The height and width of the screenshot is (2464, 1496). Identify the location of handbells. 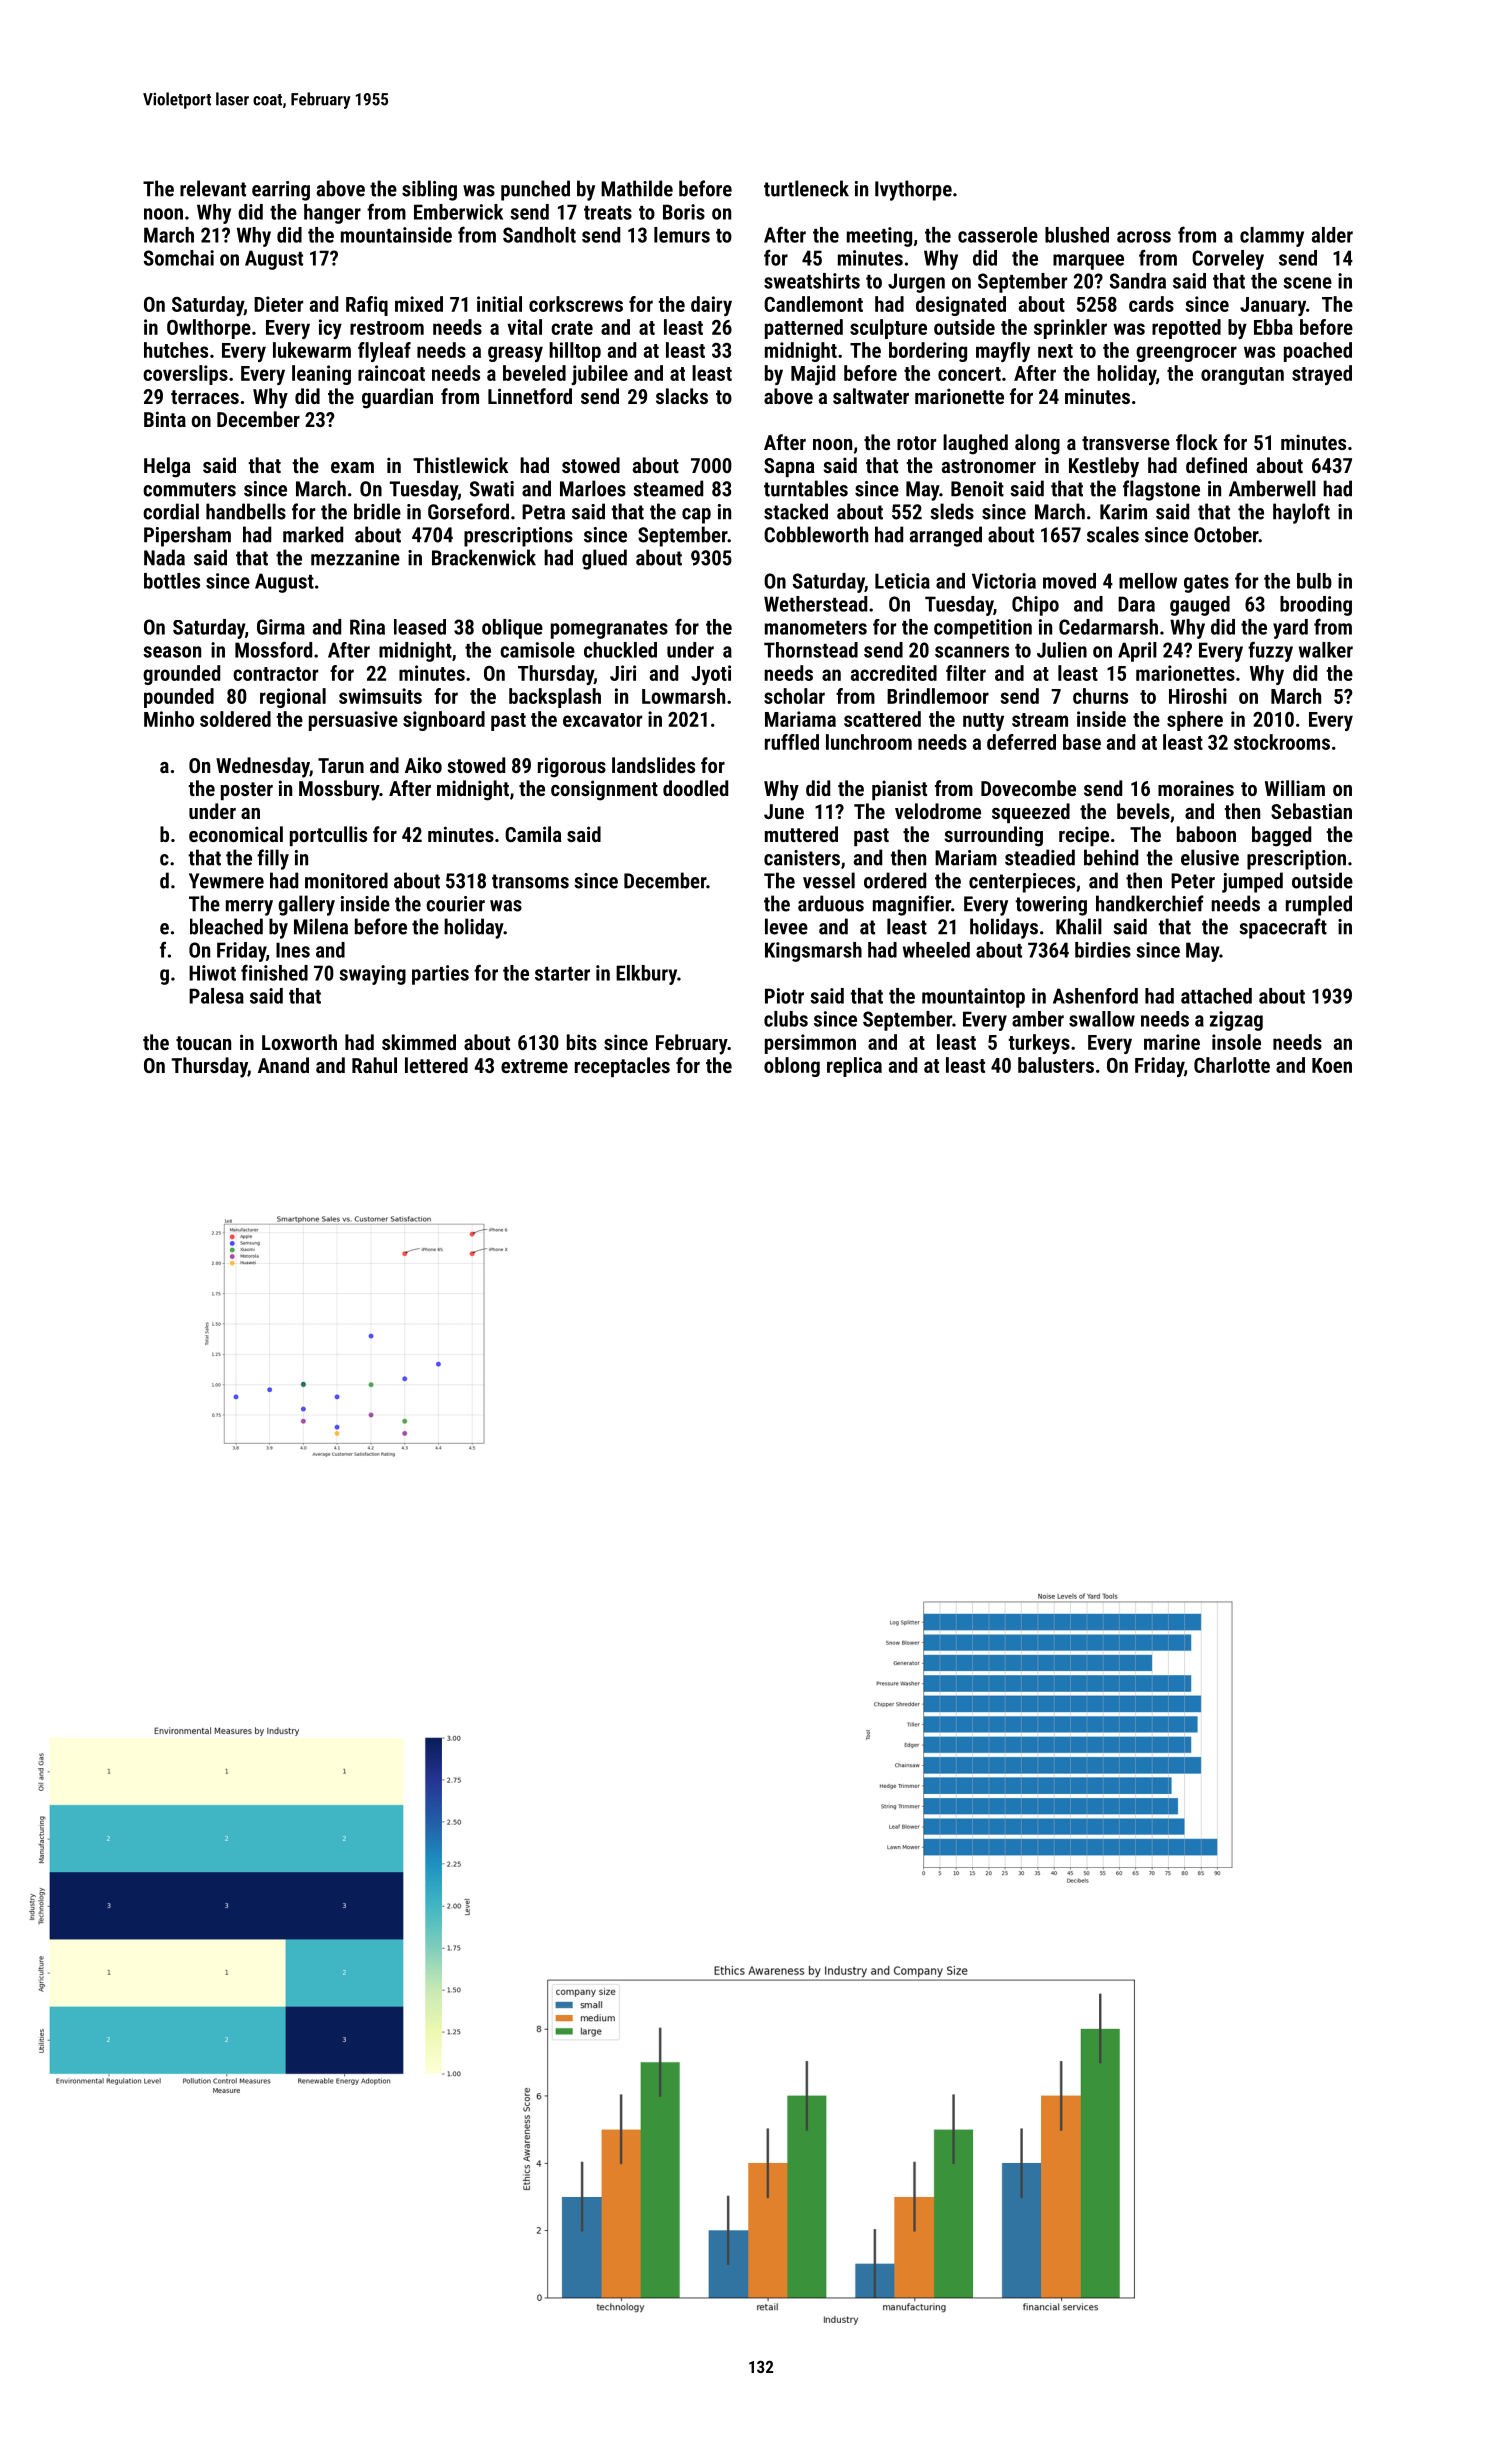
(246, 511).
